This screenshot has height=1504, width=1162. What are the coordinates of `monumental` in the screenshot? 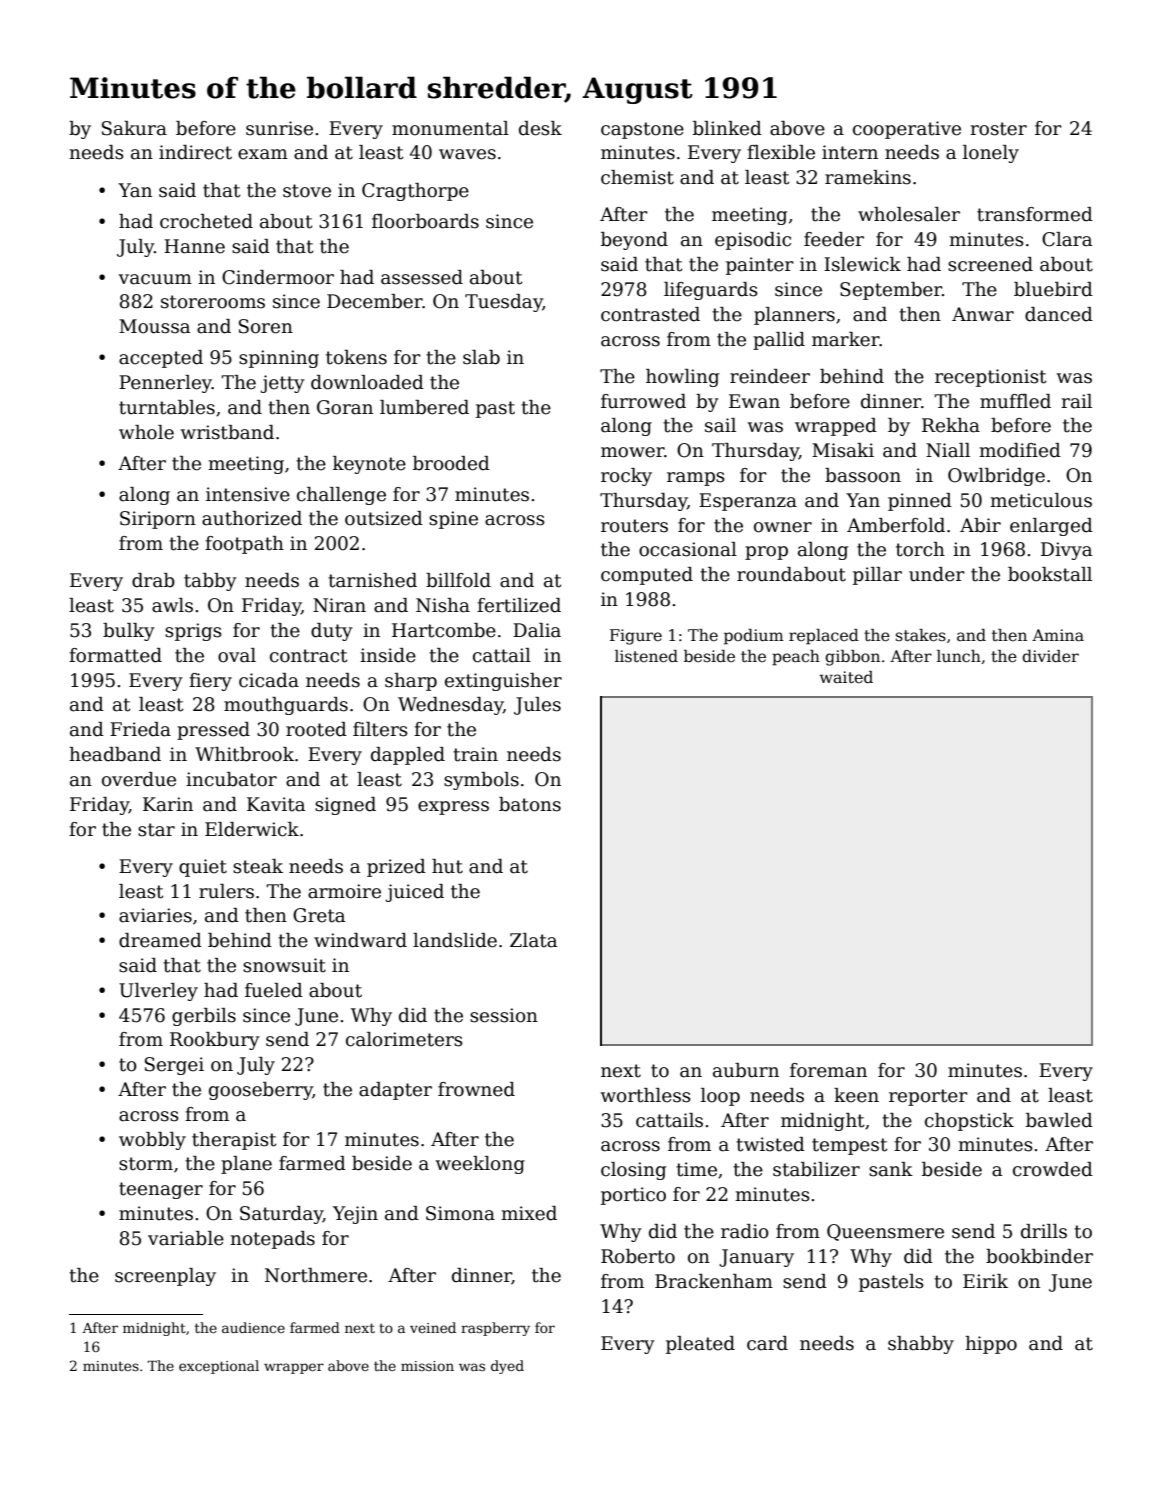 It's located at (450, 128).
